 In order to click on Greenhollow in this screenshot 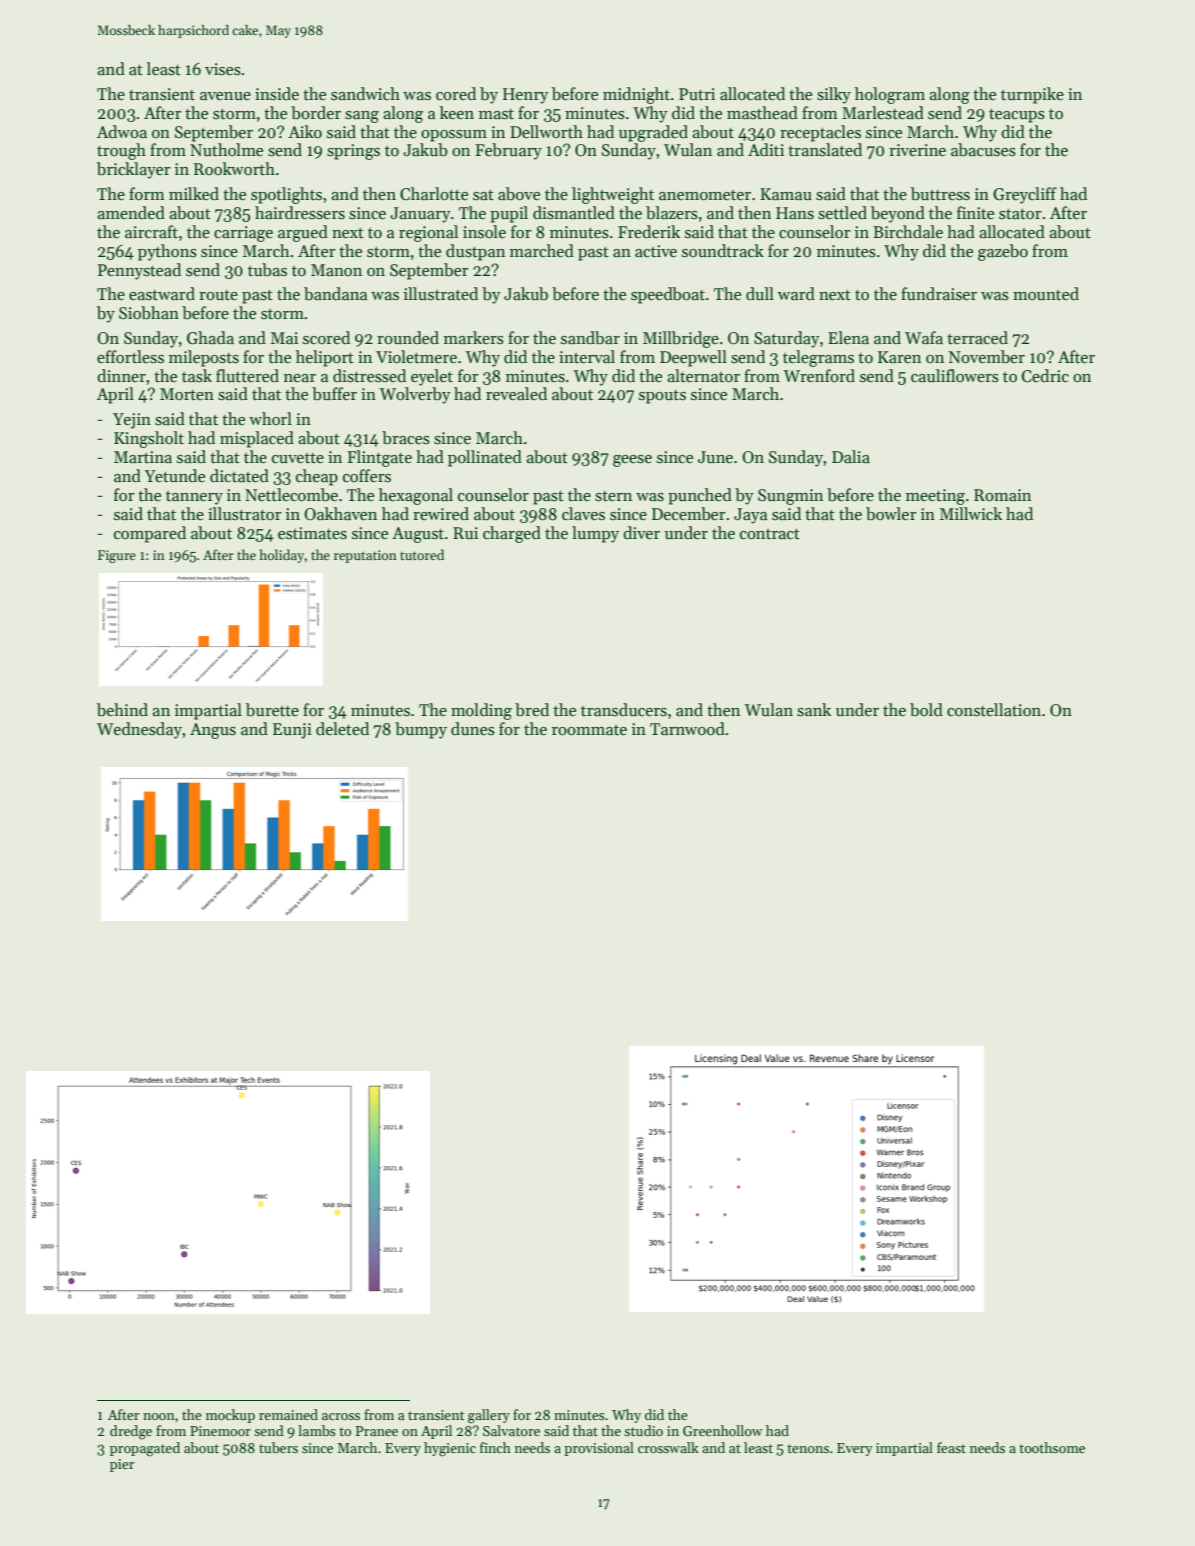, I will do `click(723, 1430)`.
